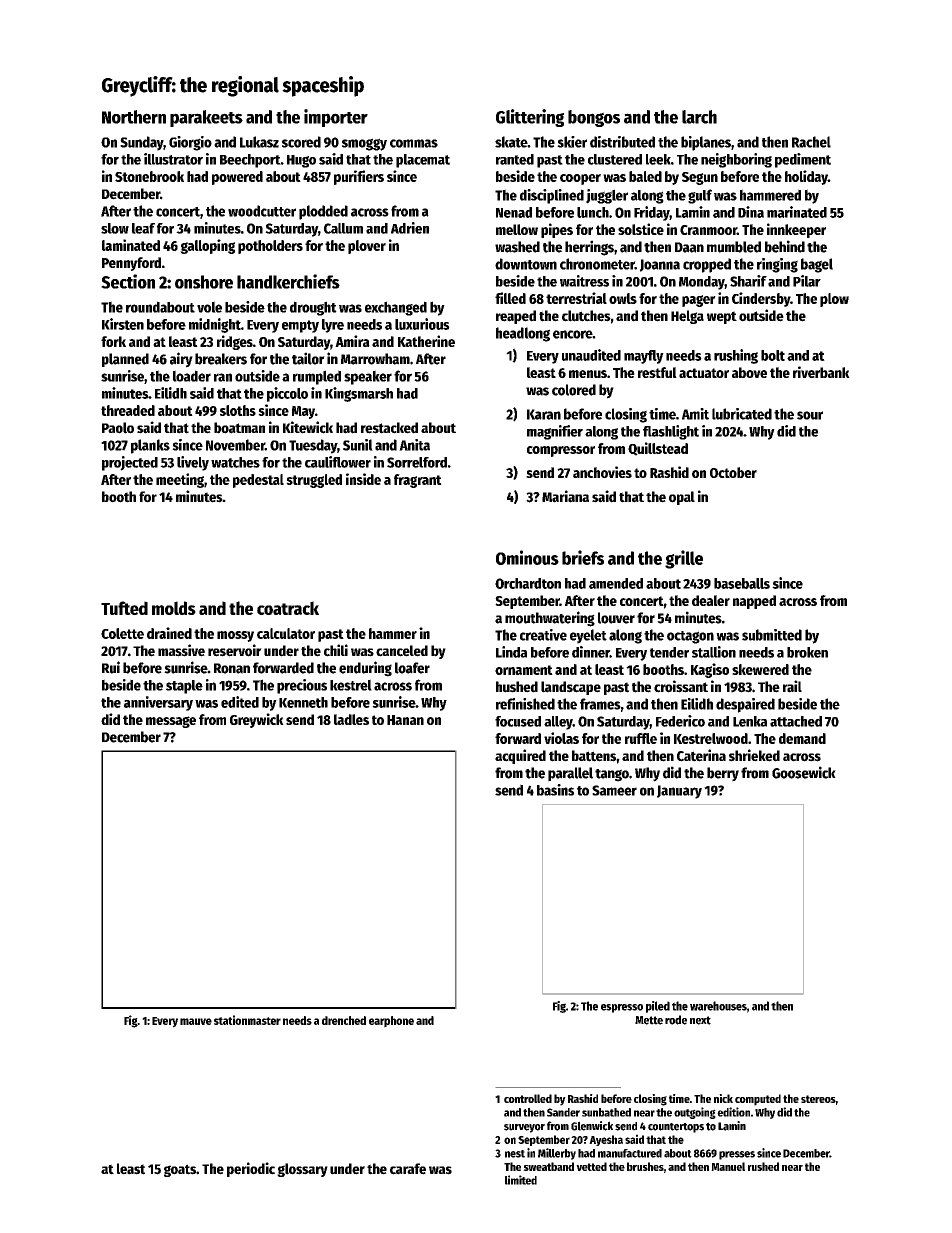 This document has width=952, height=1233. I want to click on larch, so click(699, 117).
